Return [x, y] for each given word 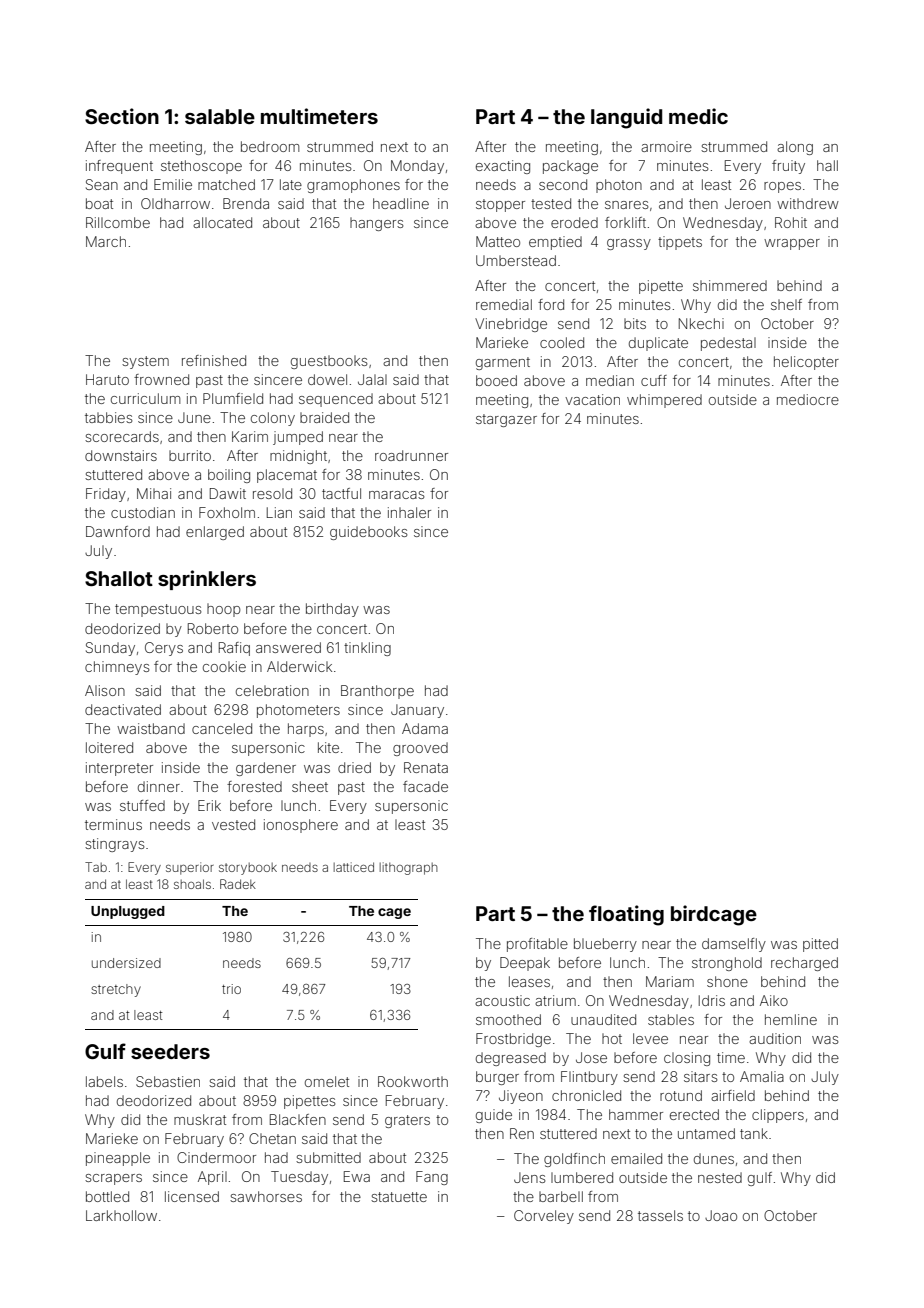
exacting [503, 167]
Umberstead [516, 260]
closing [687, 1059]
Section [122, 116]
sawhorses [266, 1196]
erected [694, 1114]
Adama [425, 728]
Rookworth [413, 1081]
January [417, 711]
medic [698, 116]
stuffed [142, 805]
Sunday [110, 649]
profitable [537, 945]
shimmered [730, 285]
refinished [214, 360]
